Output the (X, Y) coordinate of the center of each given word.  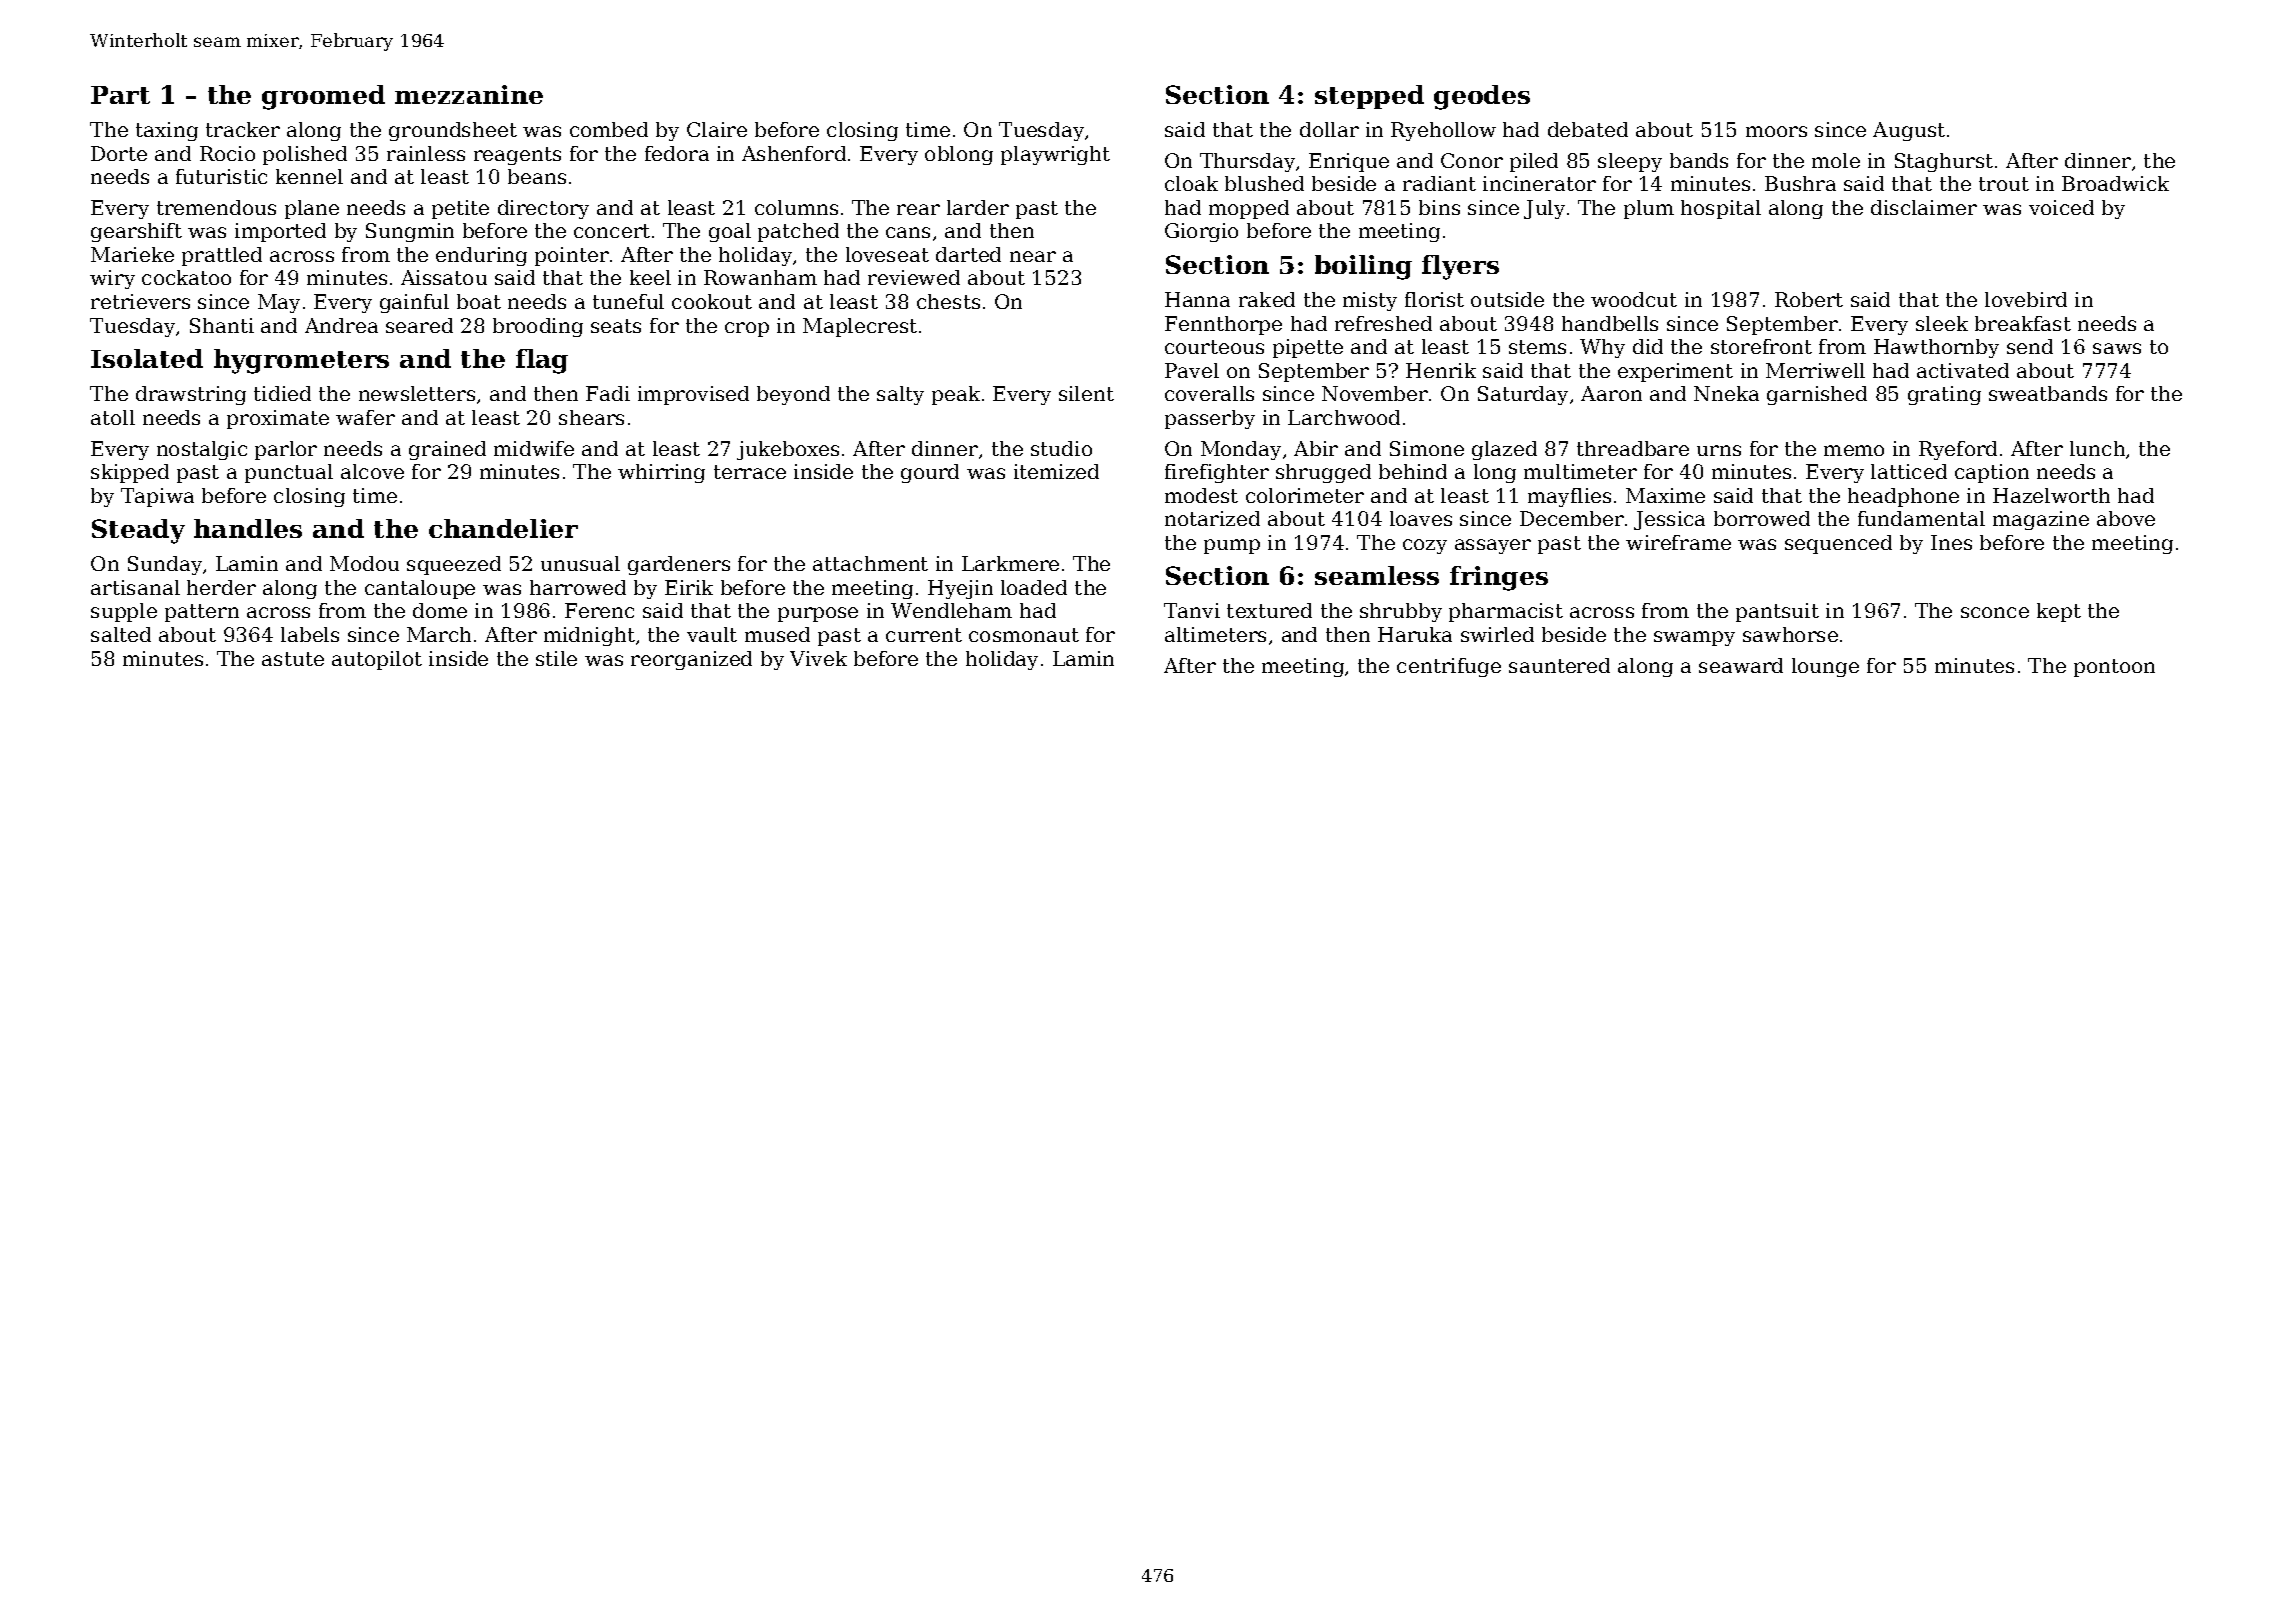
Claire (717, 129)
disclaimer (1924, 207)
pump (1232, 546)
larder (978, 207)
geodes (1482, 97)
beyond (793, 395)
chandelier (503, 528)
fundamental (1921, 518)
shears (591, 417)
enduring (481, 256)
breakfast (2023, 323)
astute (293, 659)
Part (120, 95)
